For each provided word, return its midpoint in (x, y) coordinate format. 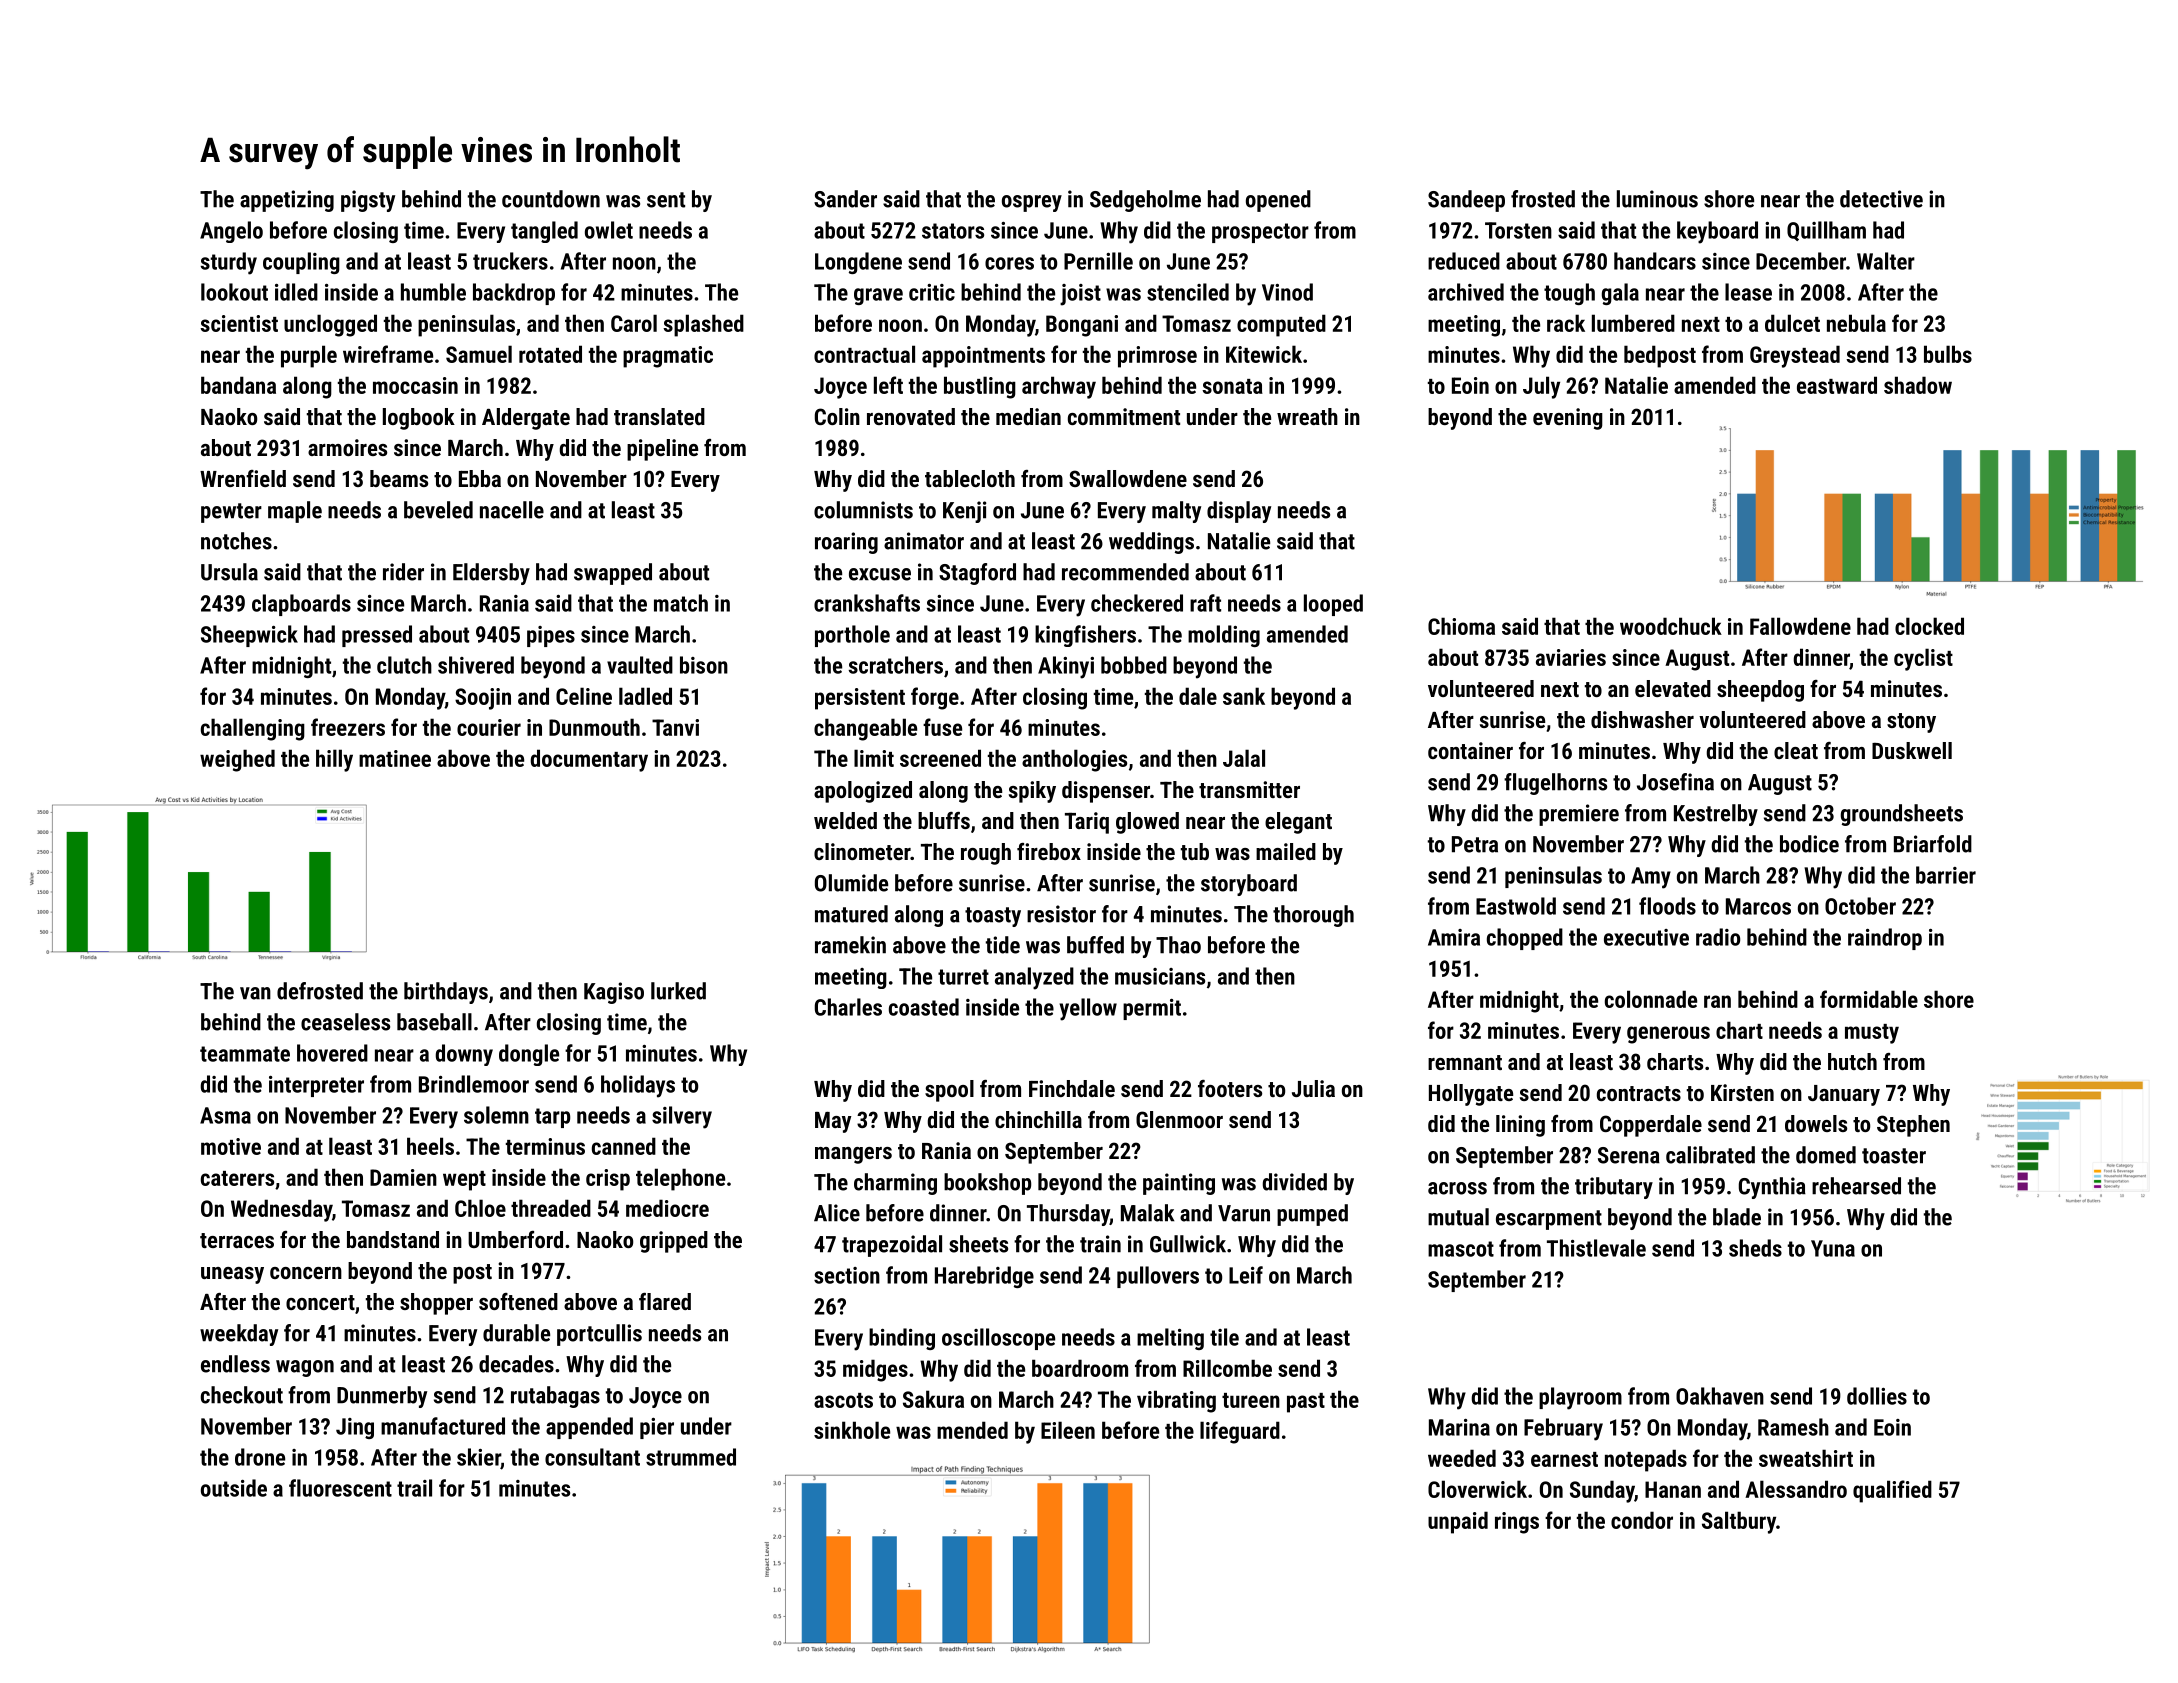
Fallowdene (1800, 626)
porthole (852, 636)
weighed (237, 760)
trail (414, 1488)
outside (234, 1488)
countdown (551, 199)
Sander (845, 199)
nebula (1856, 323)
